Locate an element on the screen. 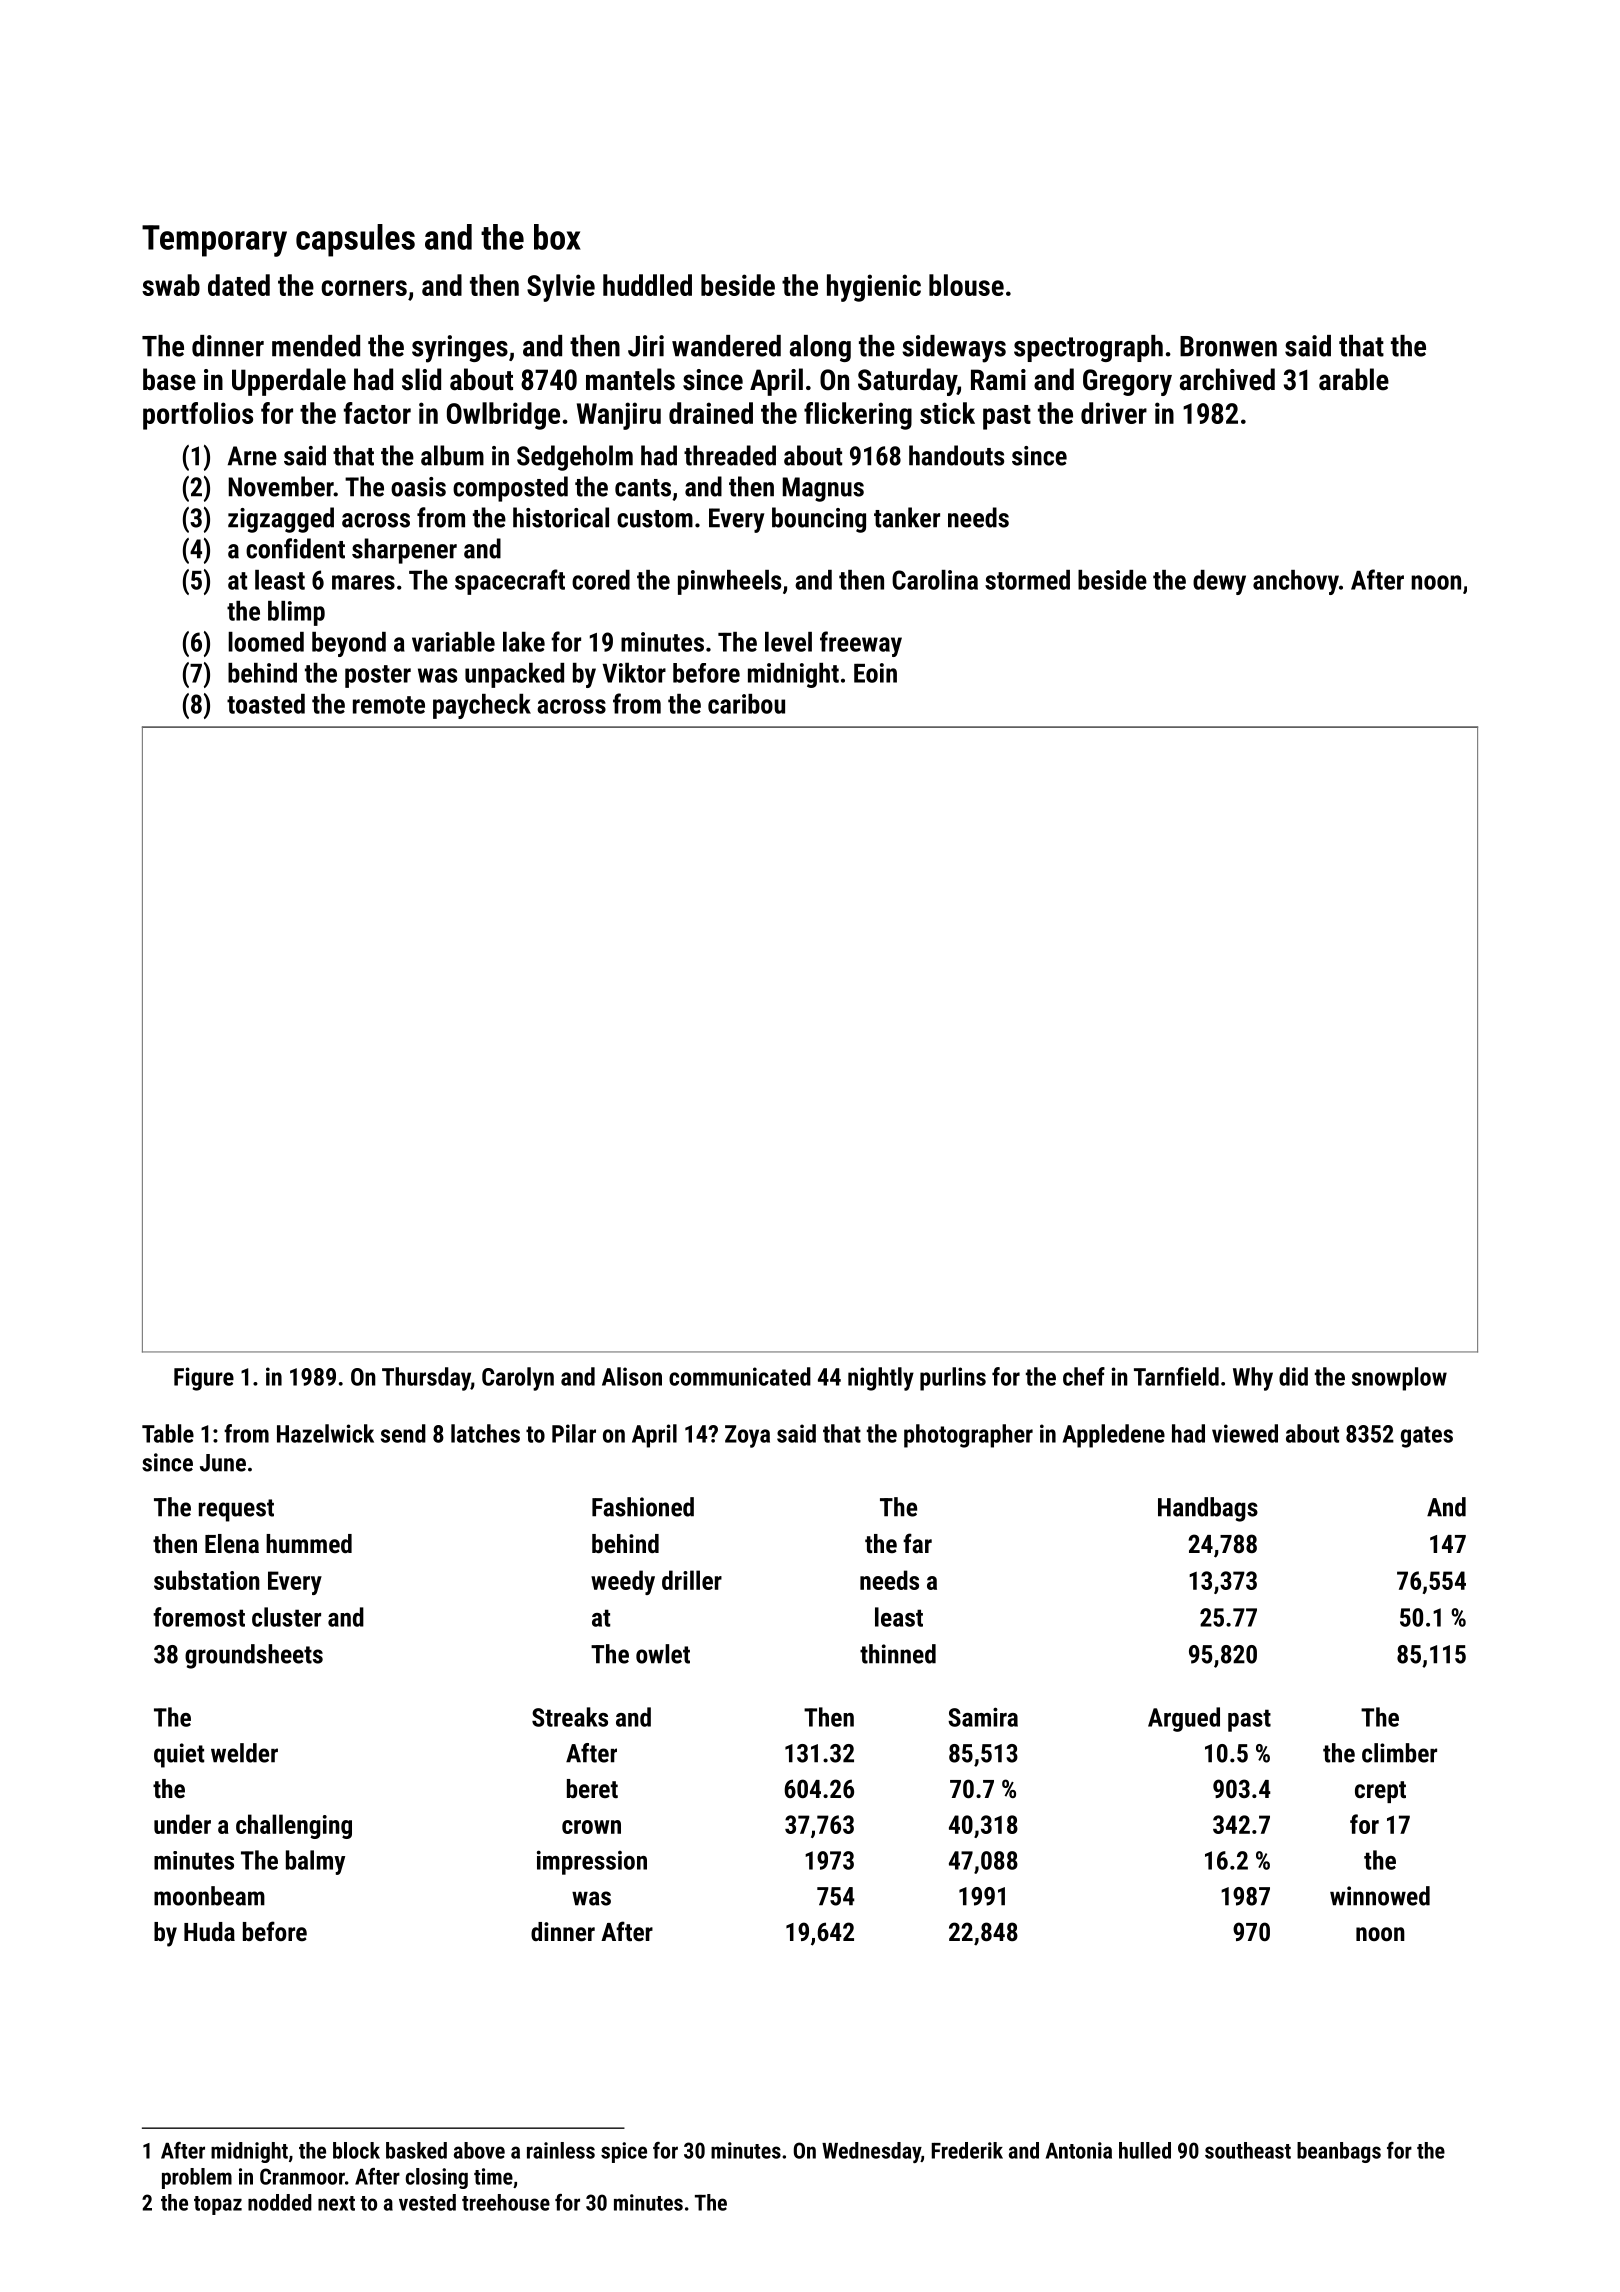 This screenshot has width=1620, height=2292. Figure is located at coordinates (204, 1379).
